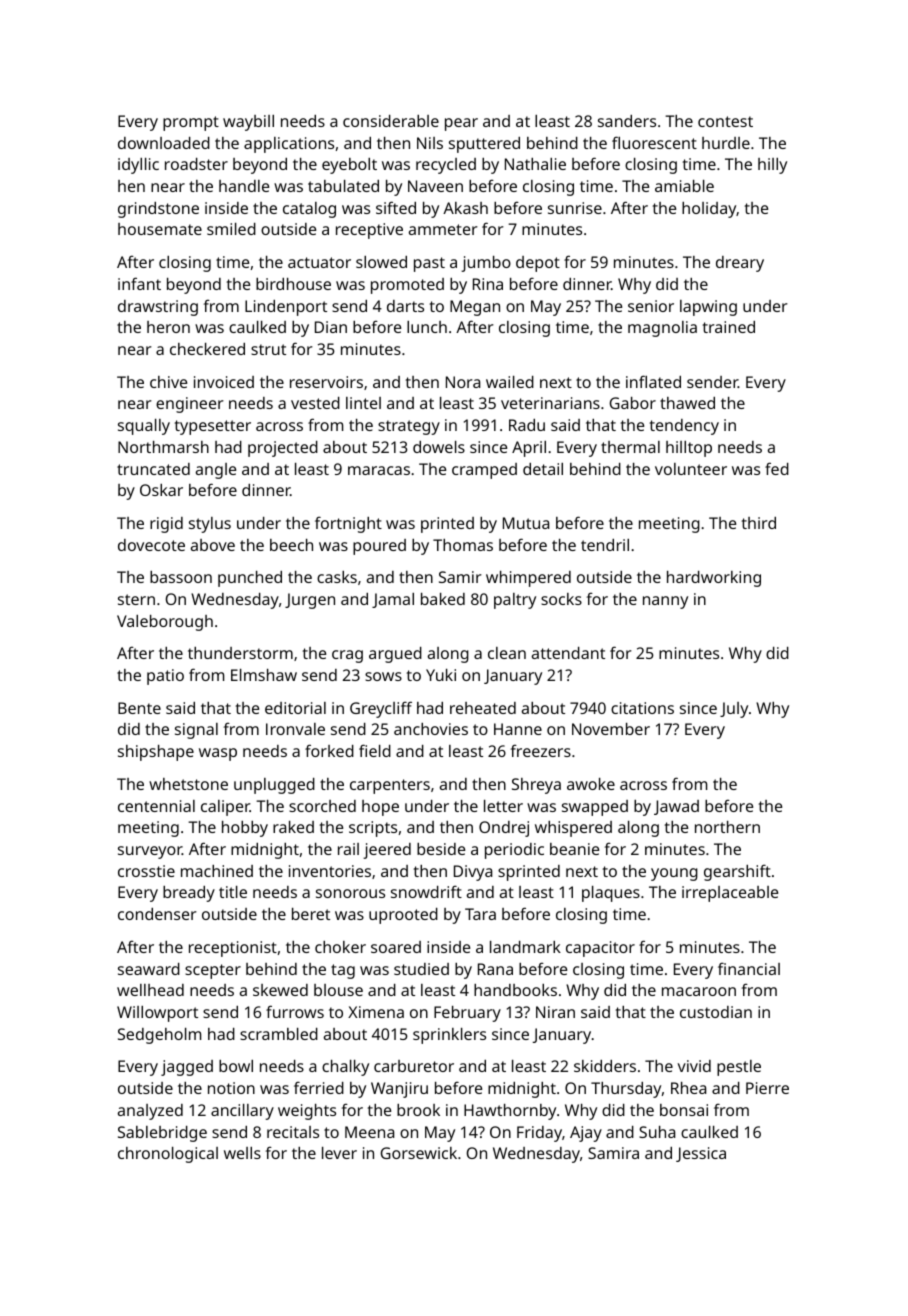  I want to click on third, so click(759, 523).
